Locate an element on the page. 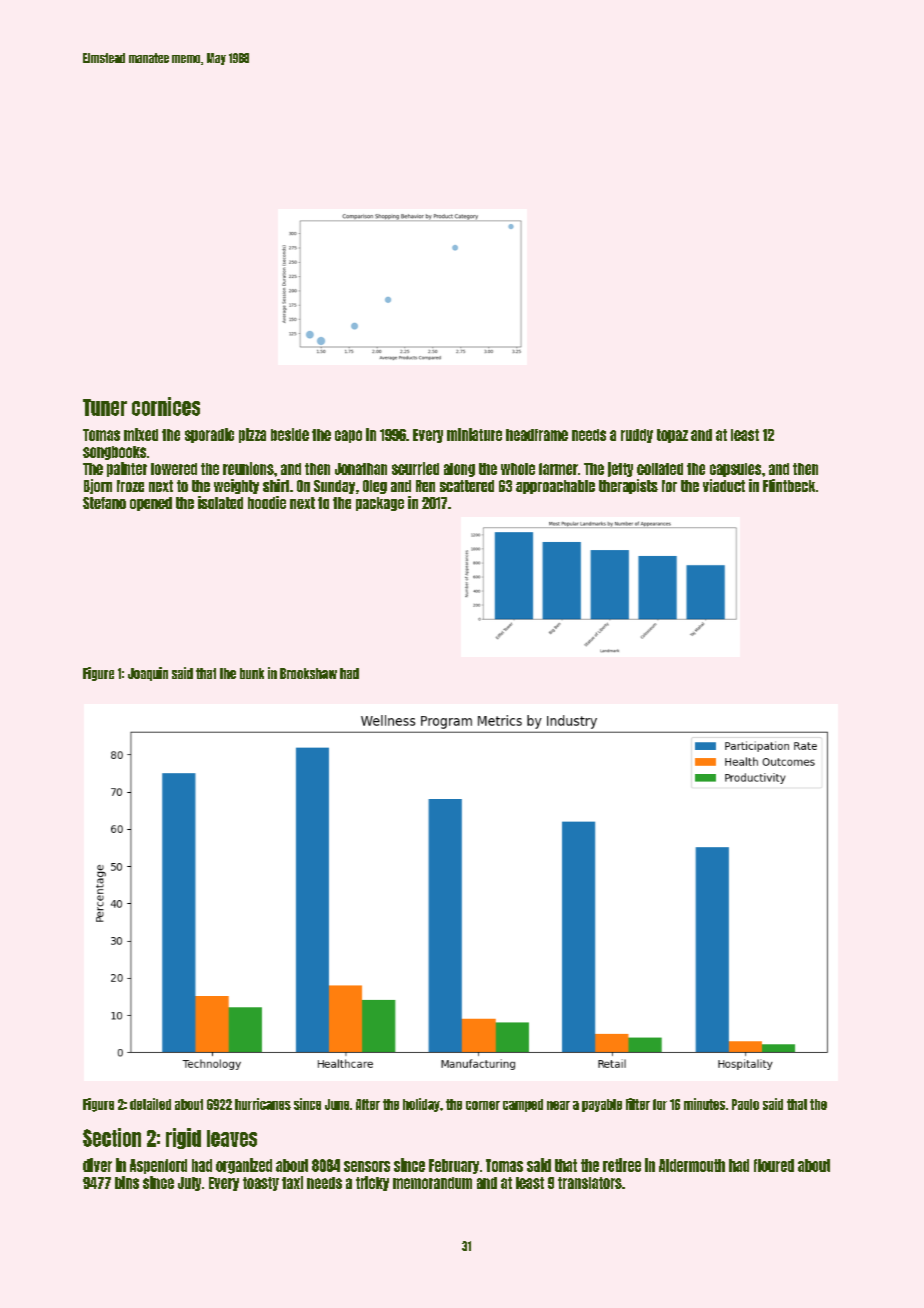  near is located at coordinates (558, 1105).
